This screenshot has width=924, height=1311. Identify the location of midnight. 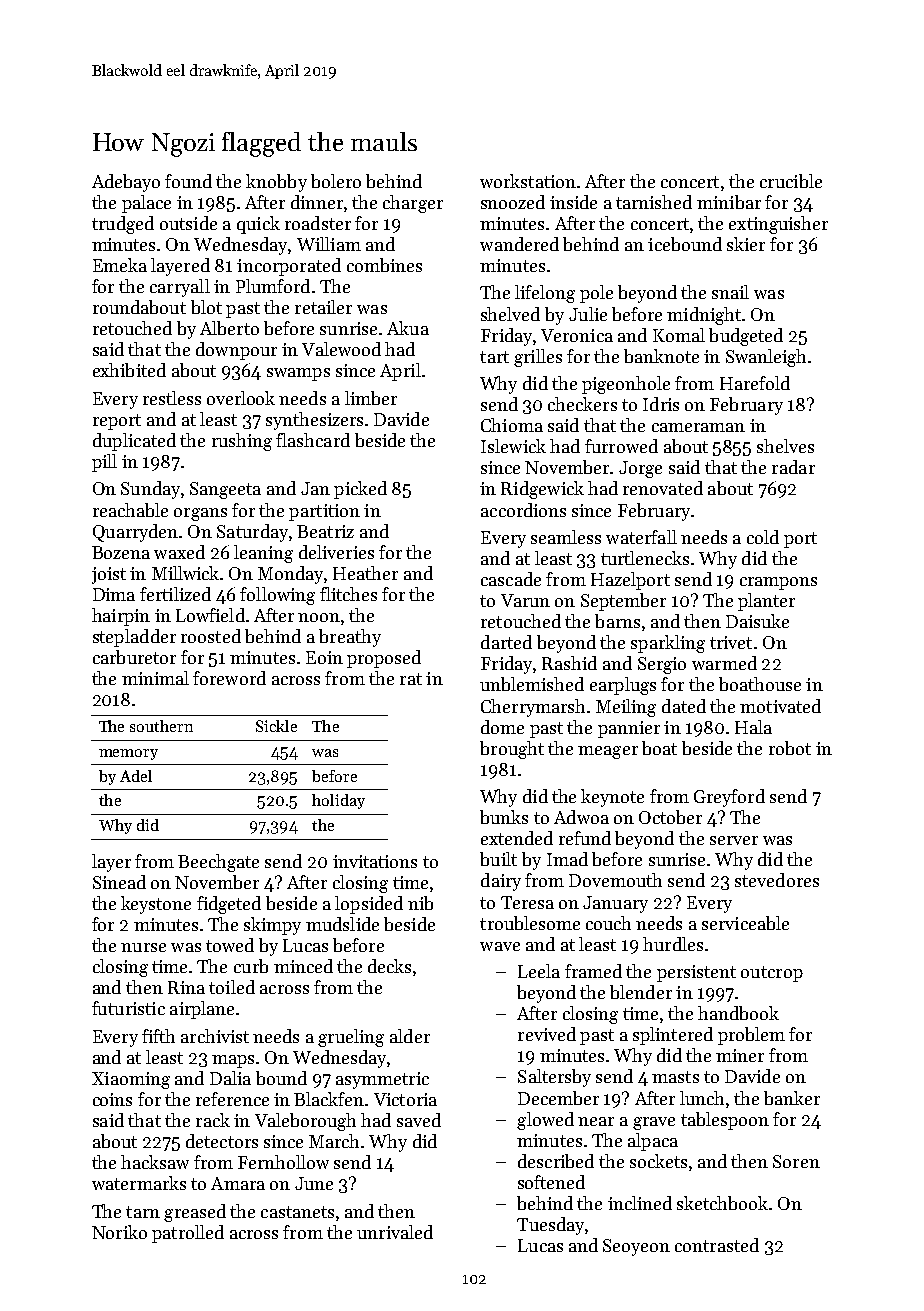
(704, 316).
